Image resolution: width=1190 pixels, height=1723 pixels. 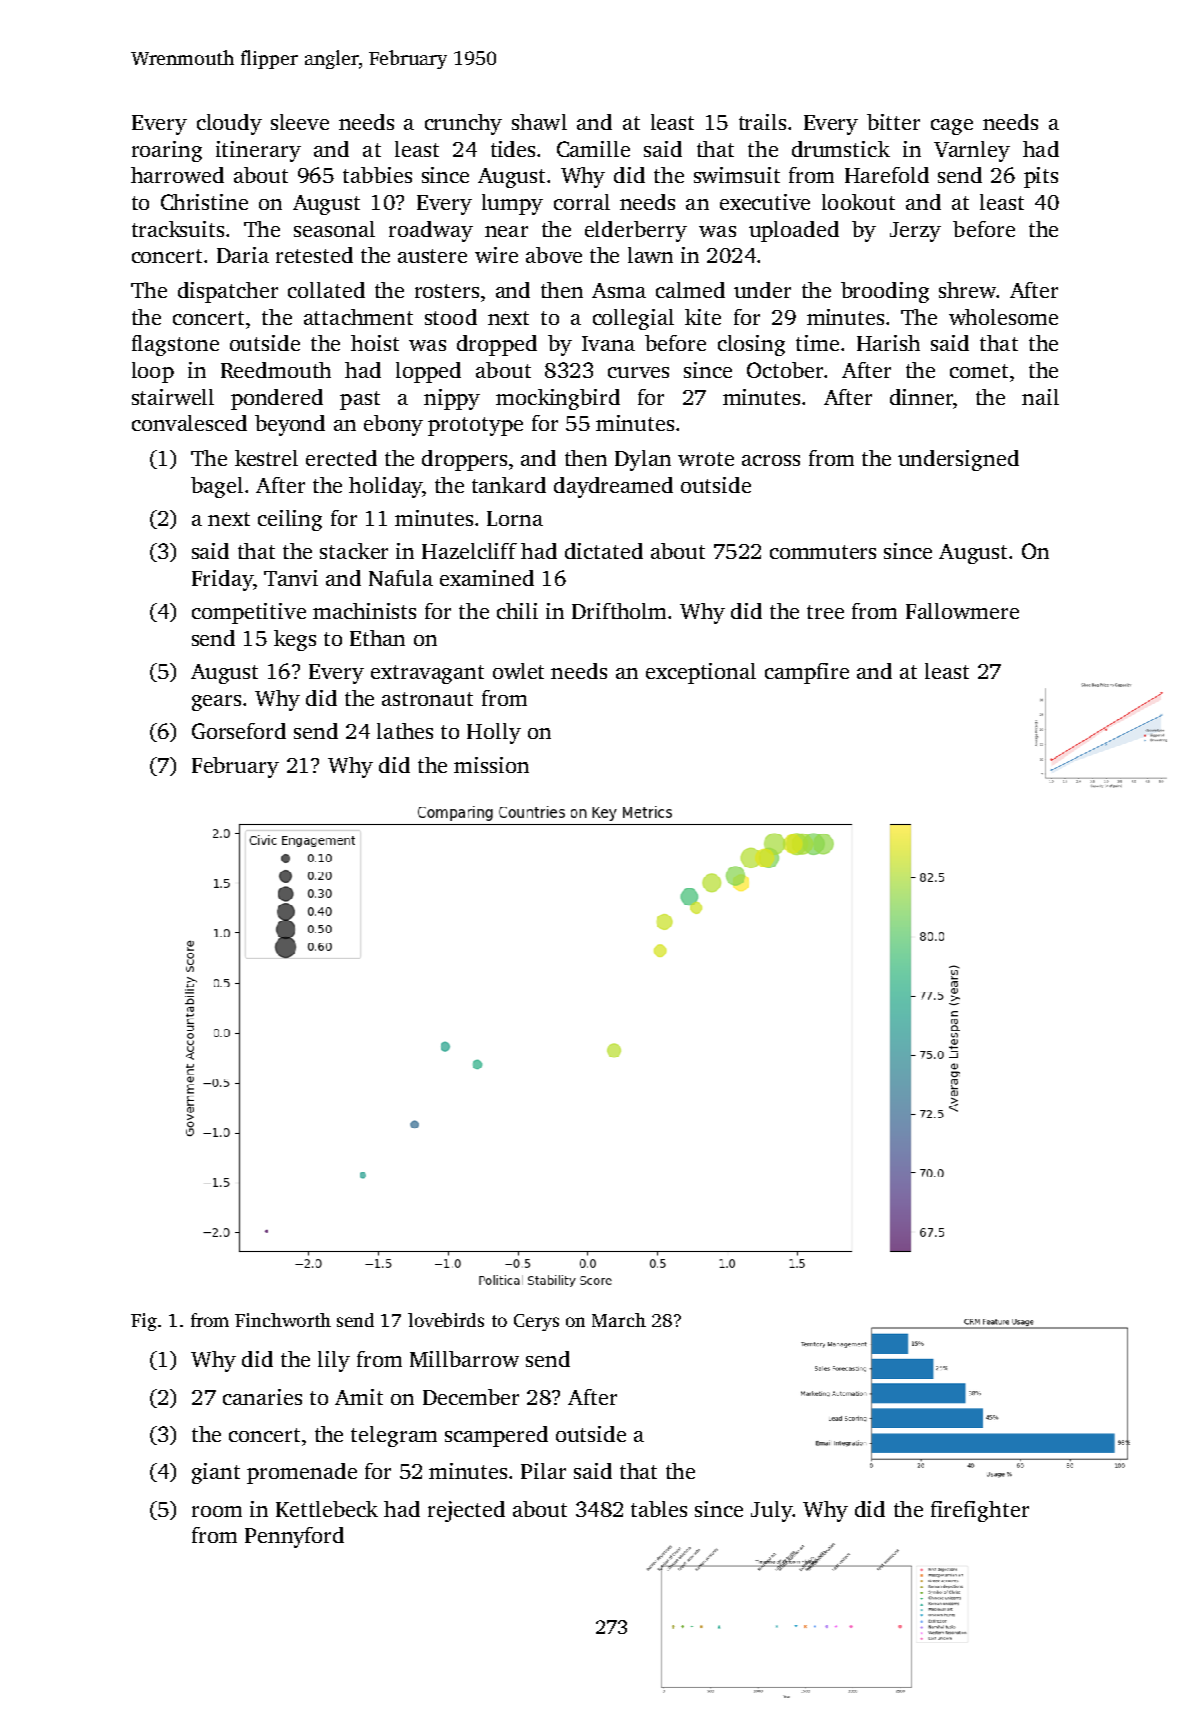 I want to click on Gorseford, so click(x=239, y=731).
